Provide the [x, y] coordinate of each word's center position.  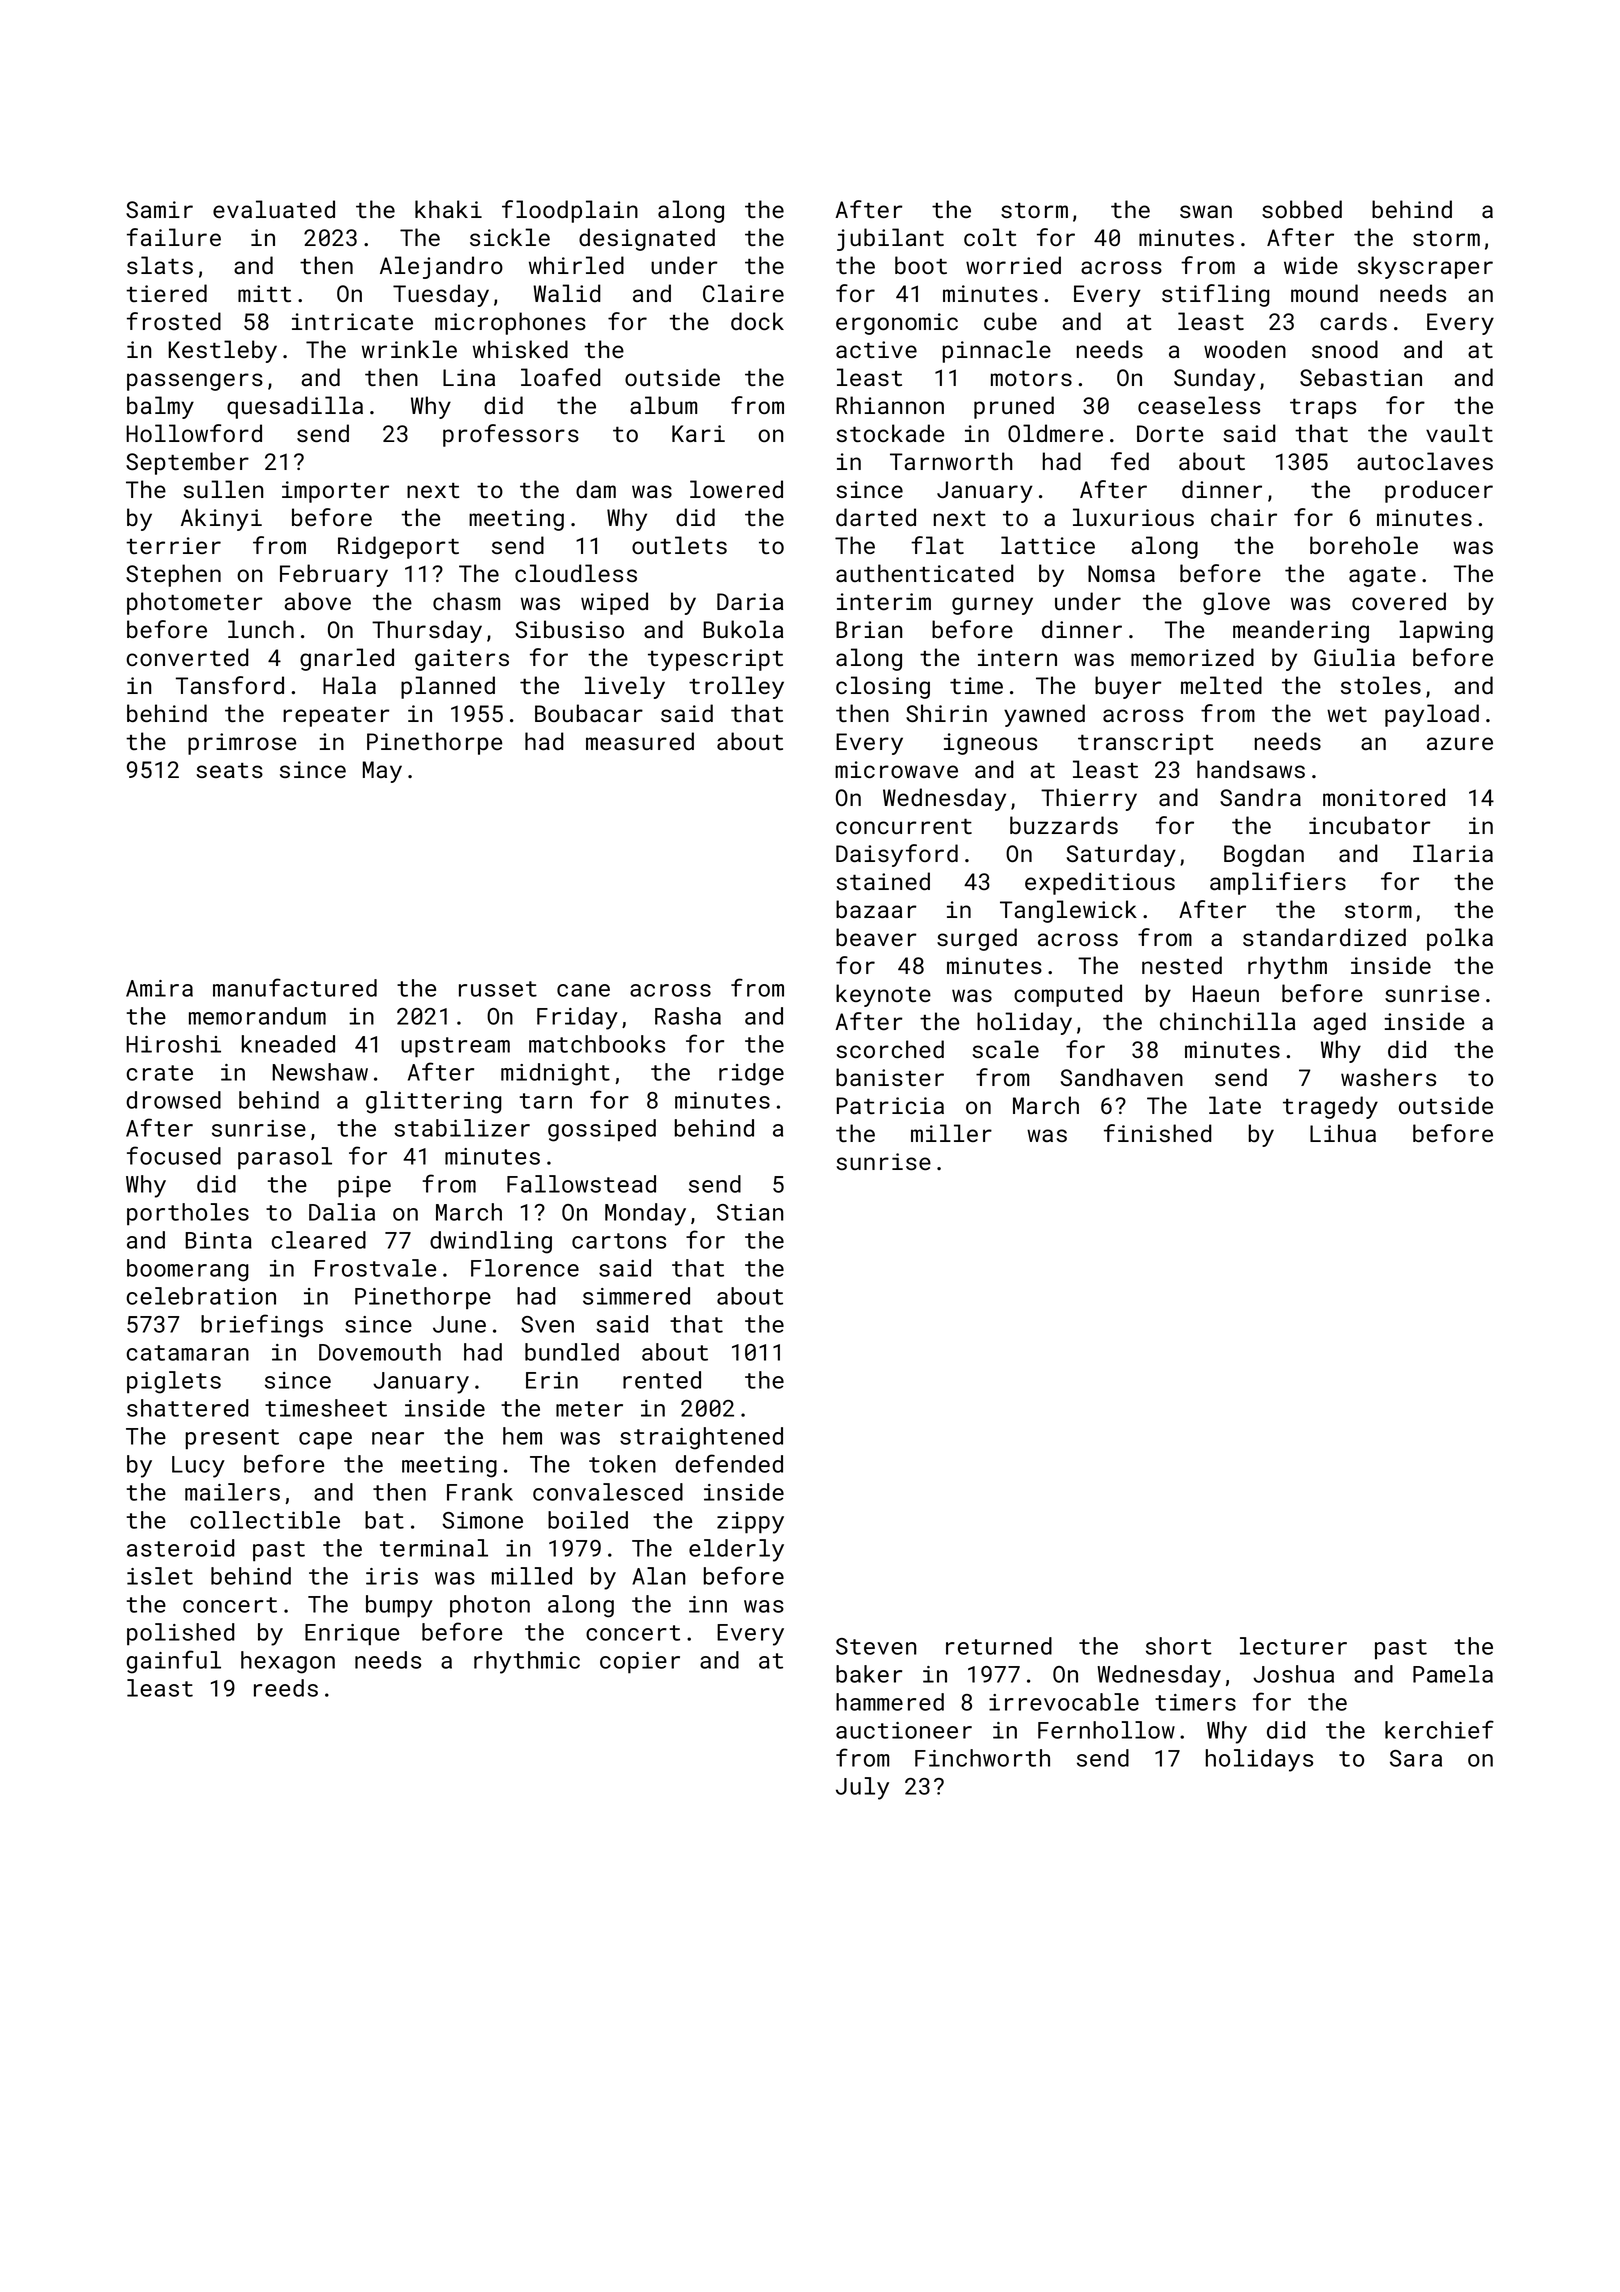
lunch [261, 629]
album [663, 405]
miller [951, 1133]
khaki [448, 209]
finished [1158, 1133]
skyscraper [1425, 267]
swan [1206, 212]
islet [160, 1576]
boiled [588, 1520]
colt [990, 237]
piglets [174, 1382]
